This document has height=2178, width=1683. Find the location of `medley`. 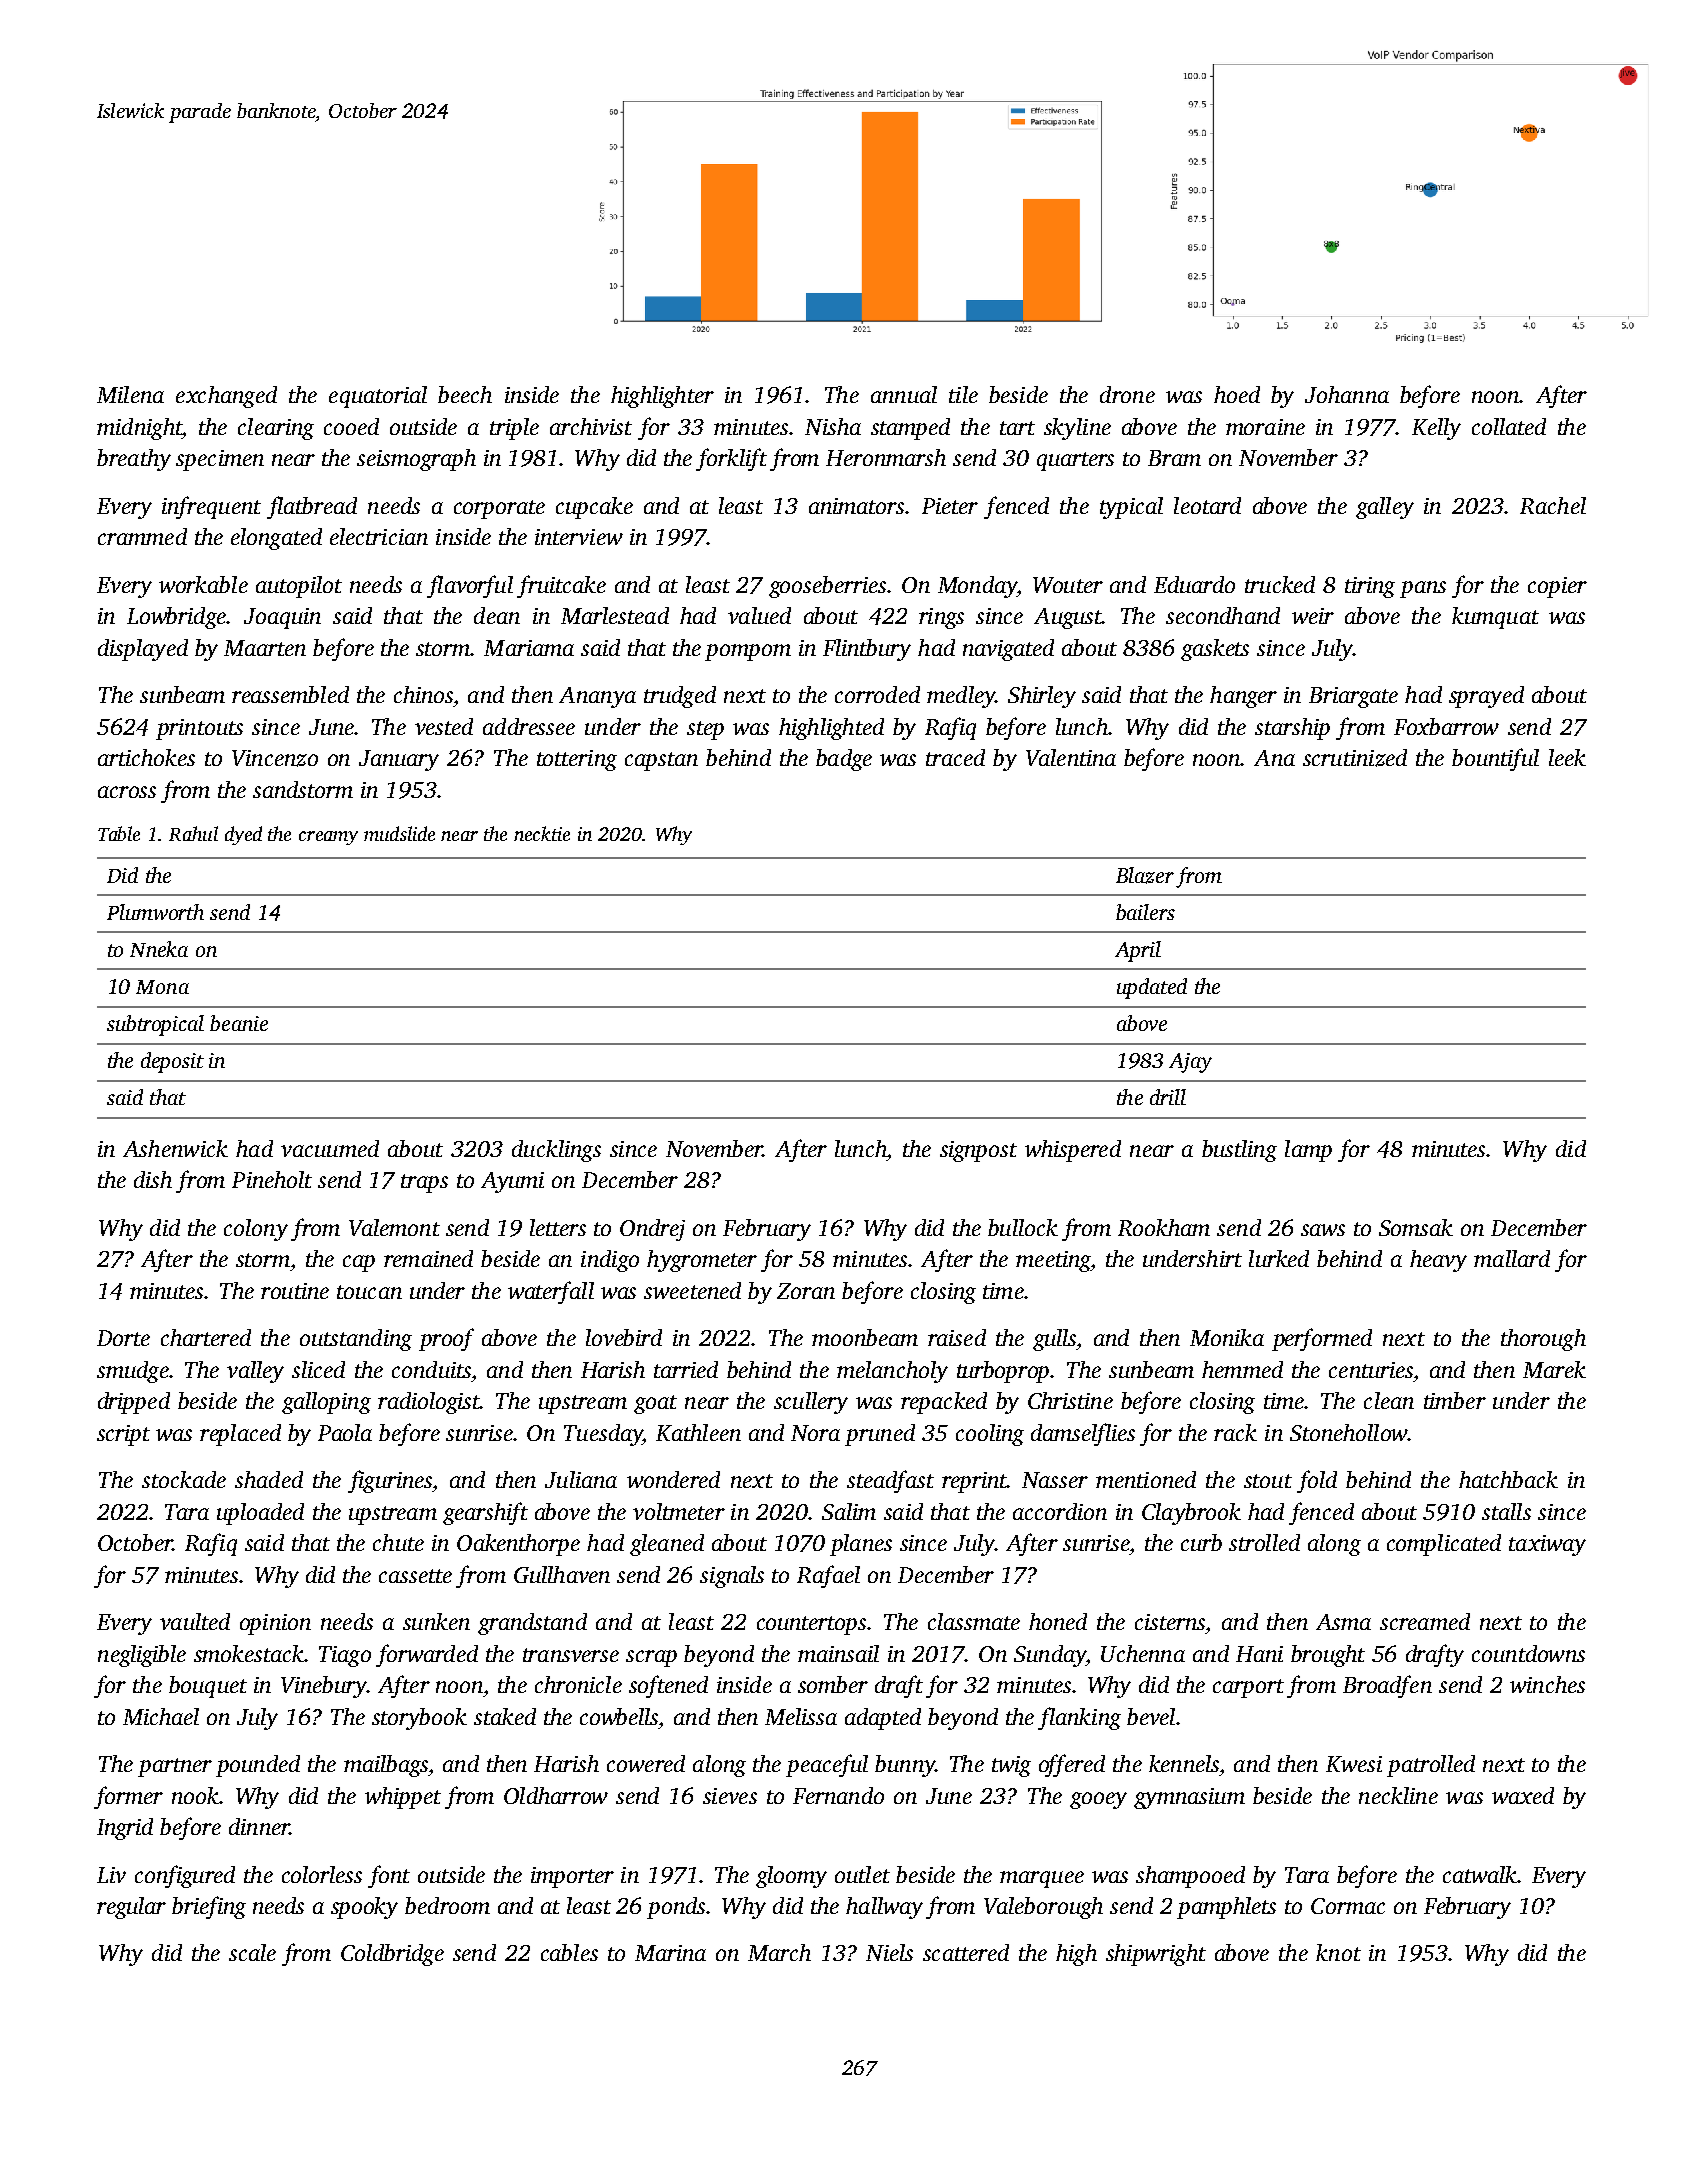

medley is located at coordinates (961, 697).
